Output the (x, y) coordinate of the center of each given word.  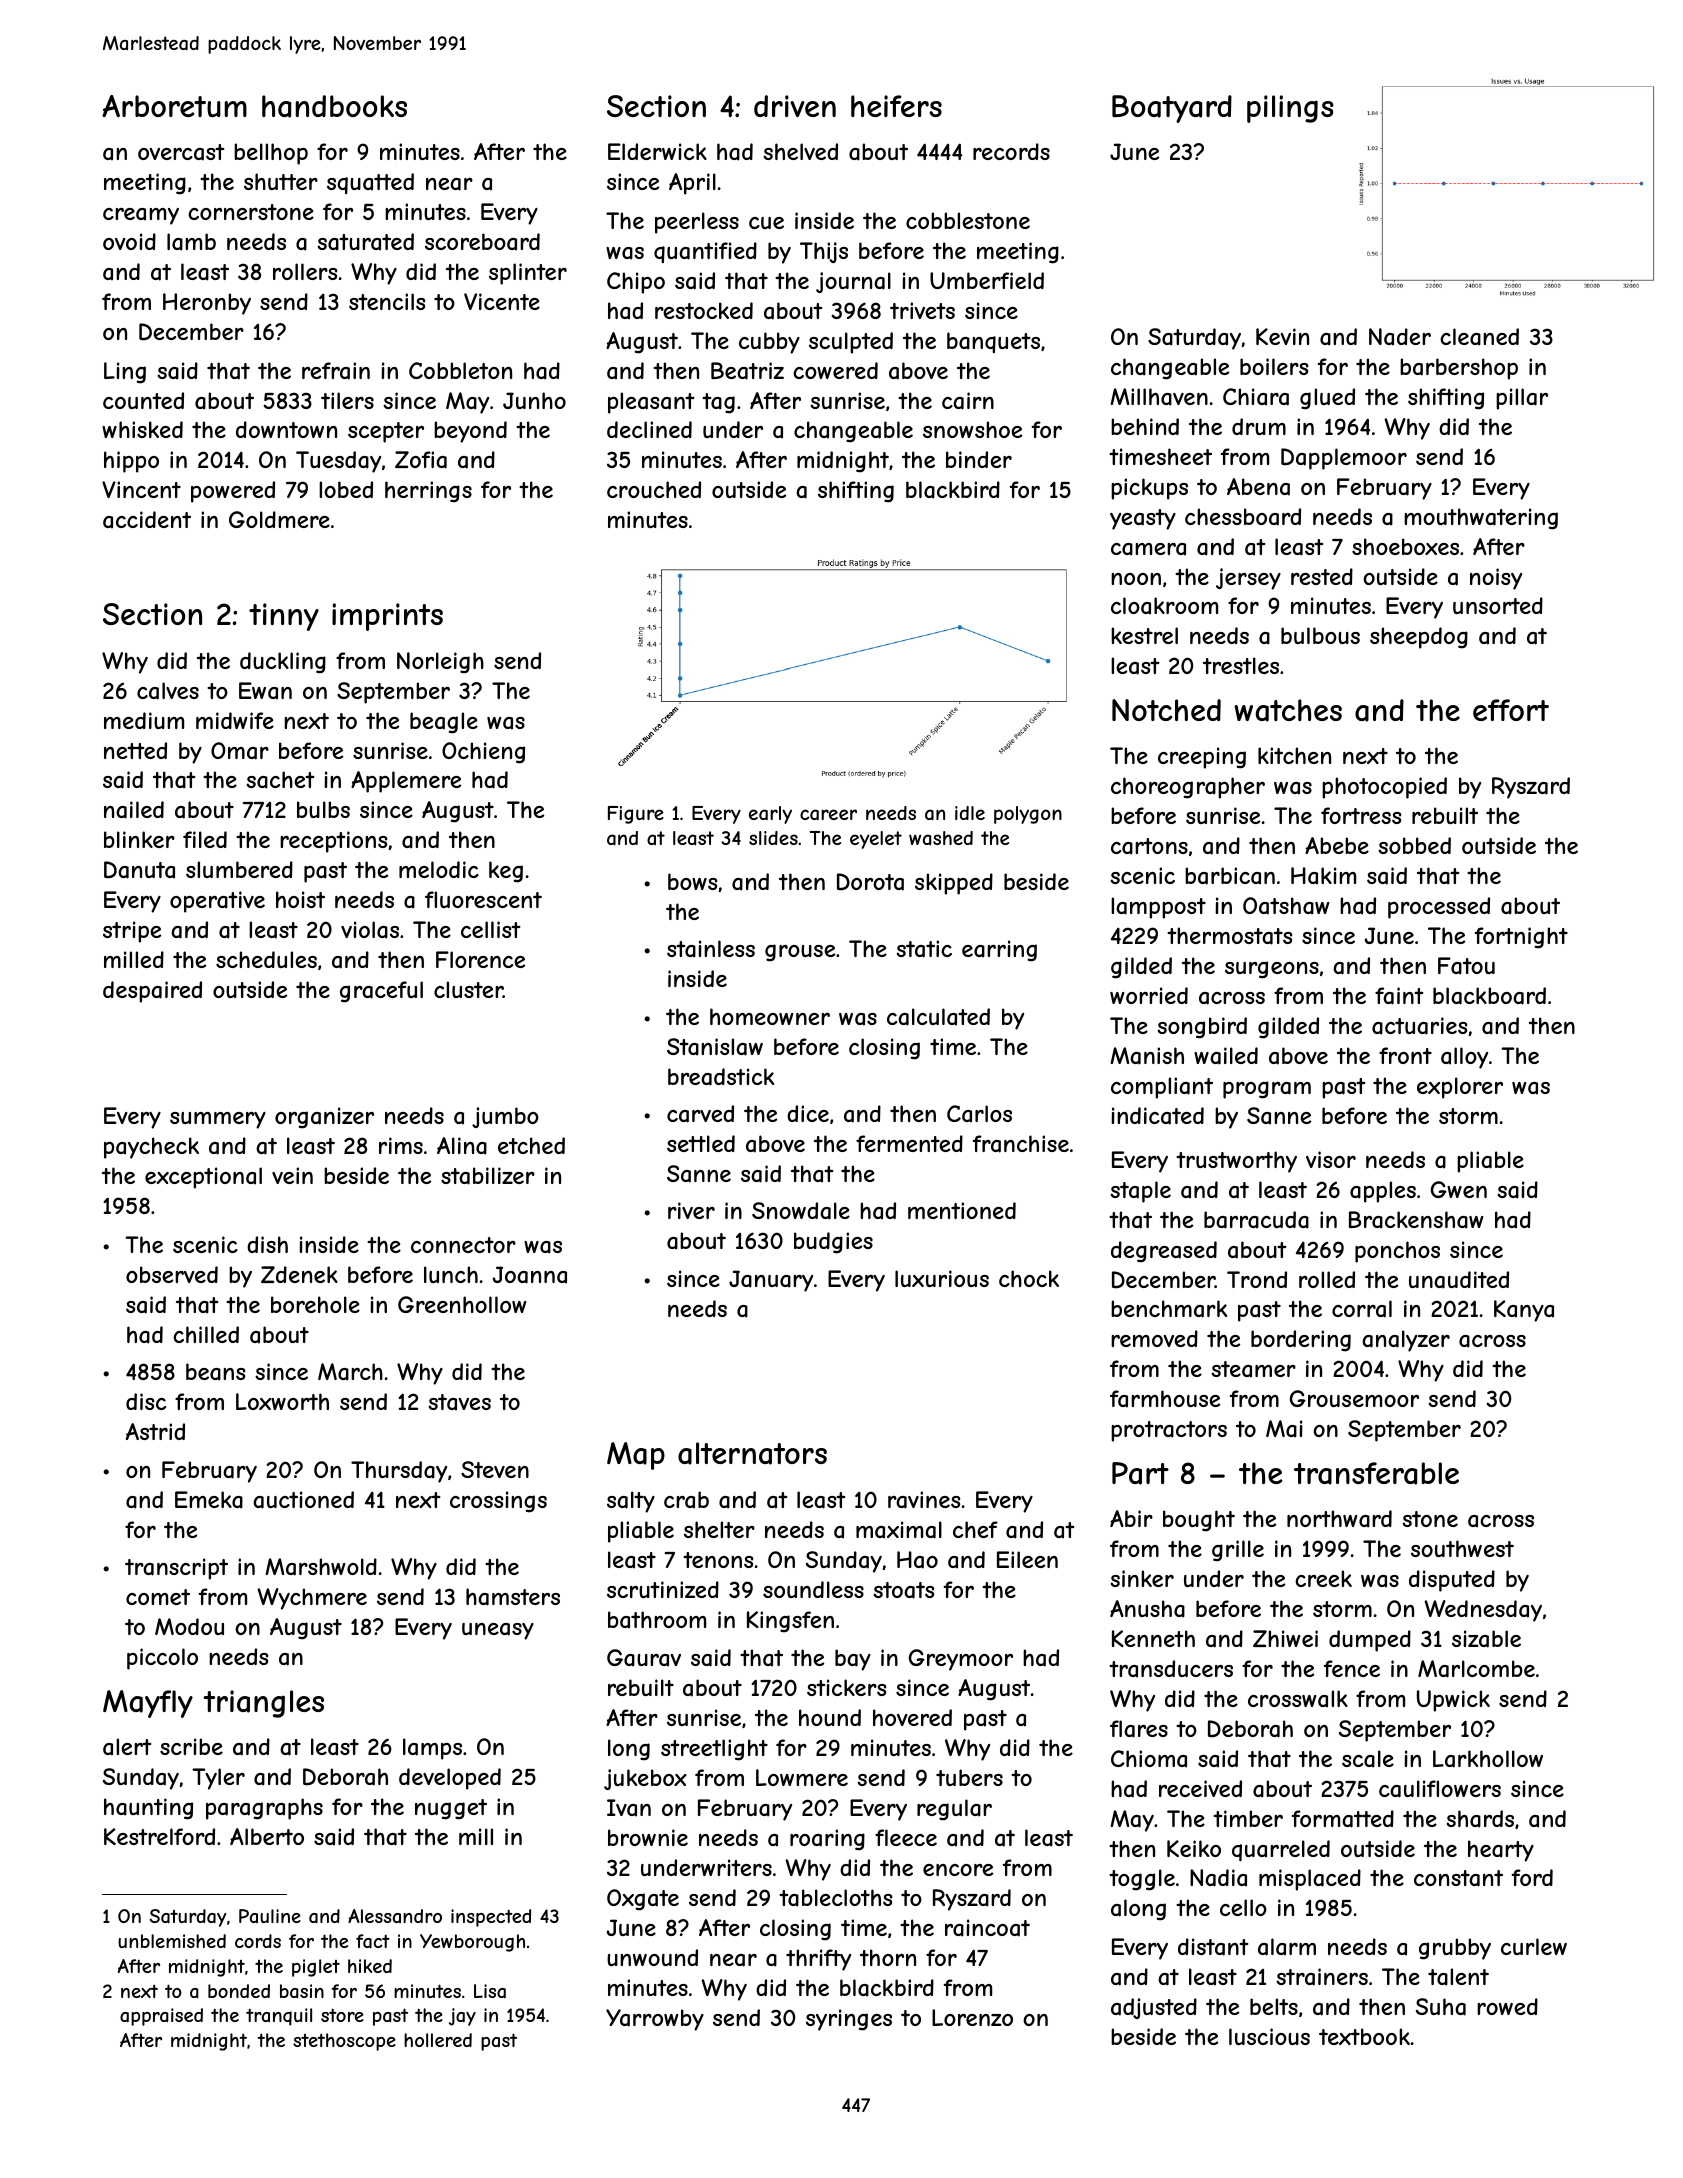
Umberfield (987, 280)
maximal (899, 1530)
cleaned (1479, 337)
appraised (161, 2017)
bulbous (1320, 635)
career (828, 815)
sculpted (851, 343)
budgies (833, 1243)
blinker (139, 839)
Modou (189, 1626)
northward (1339, 1519)
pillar (1522, 399)
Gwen (1459, 1189)
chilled (206, 1334)
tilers (347, 400)
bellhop (271, 154)
